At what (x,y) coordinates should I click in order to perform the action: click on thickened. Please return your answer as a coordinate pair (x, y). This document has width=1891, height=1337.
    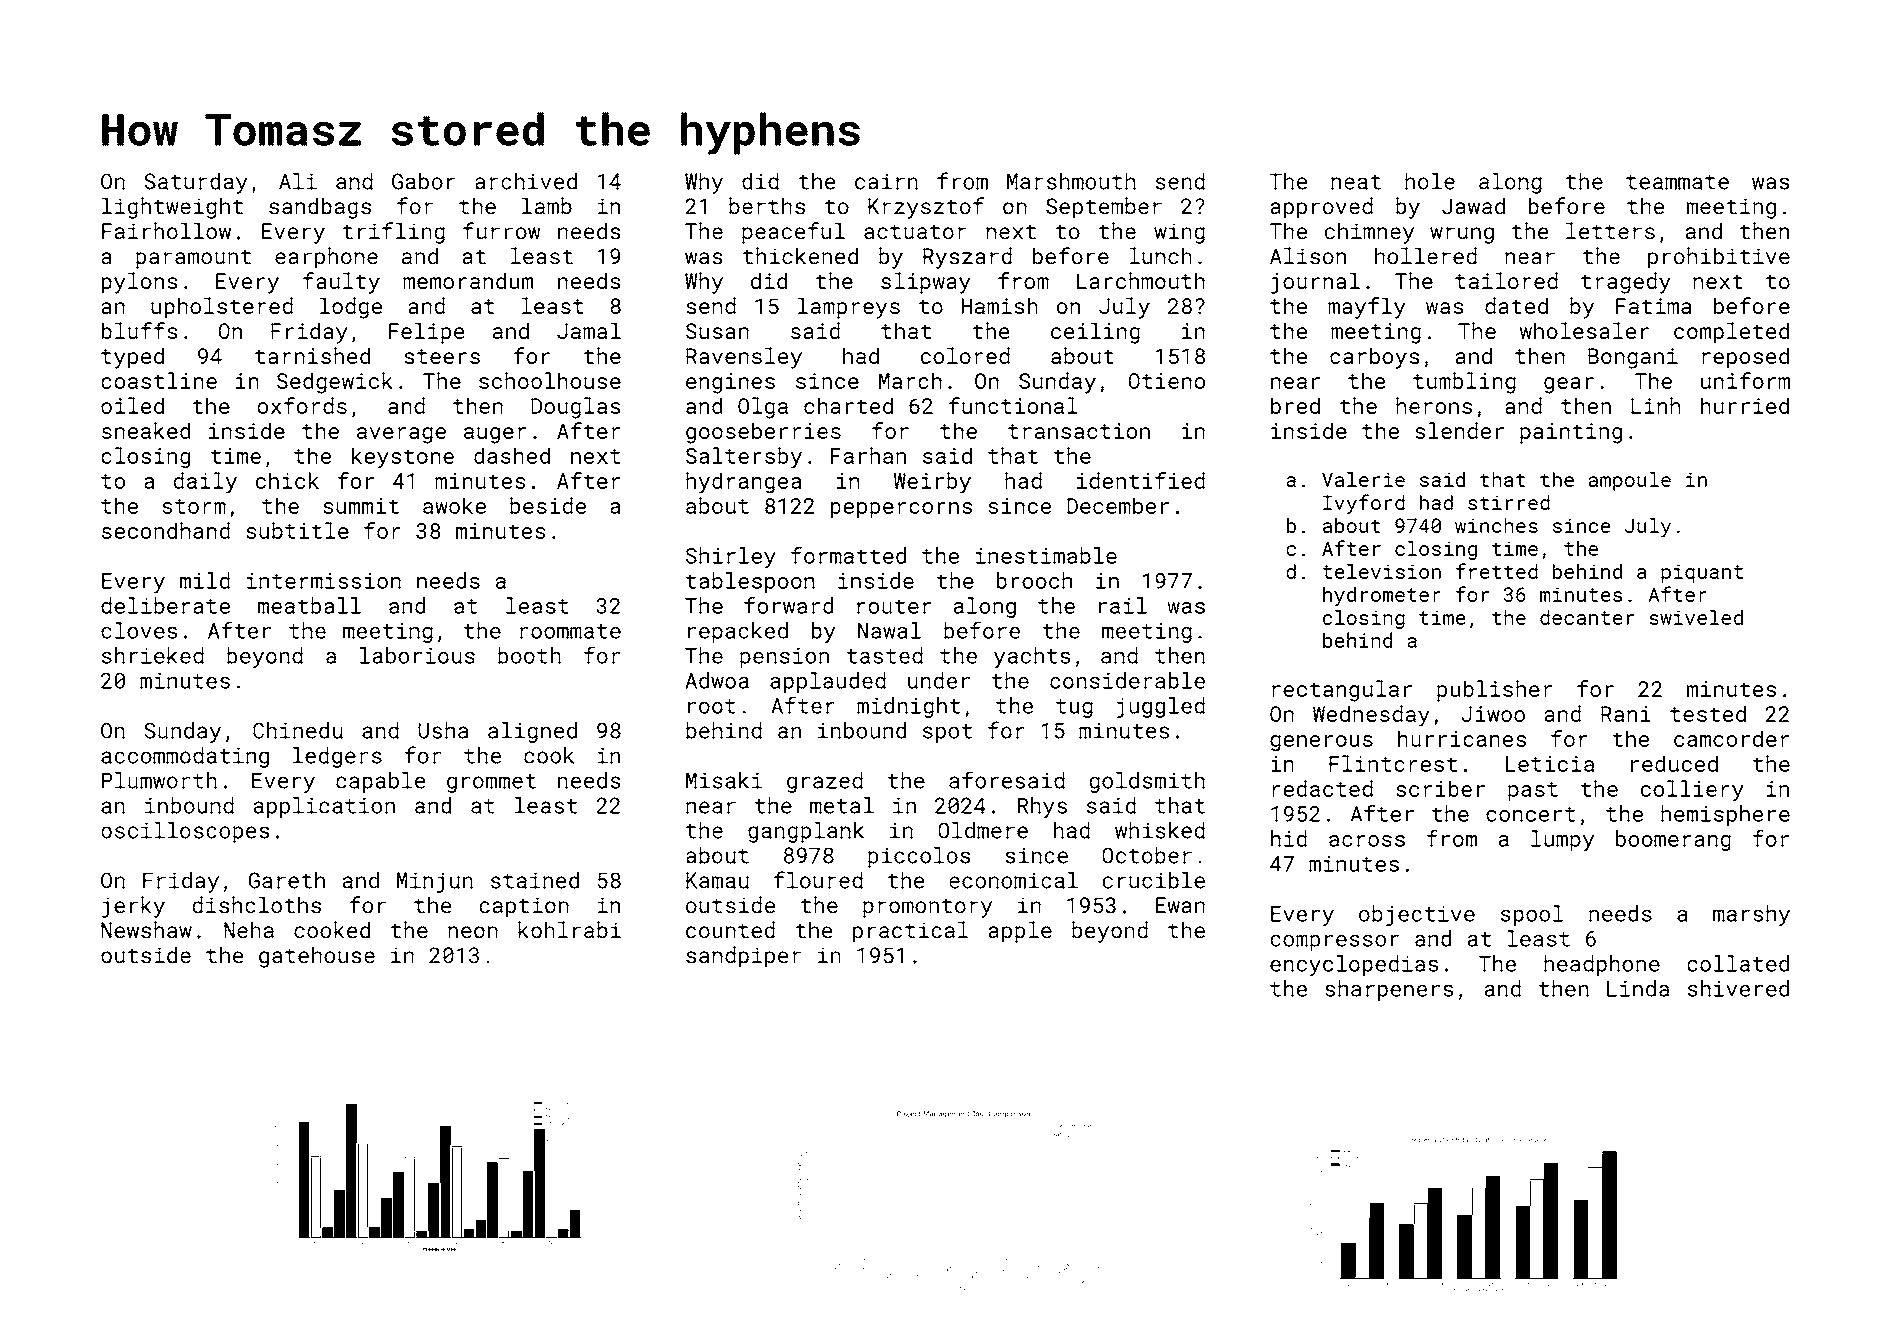
    Looking at the image, I should click on (800, 256).
